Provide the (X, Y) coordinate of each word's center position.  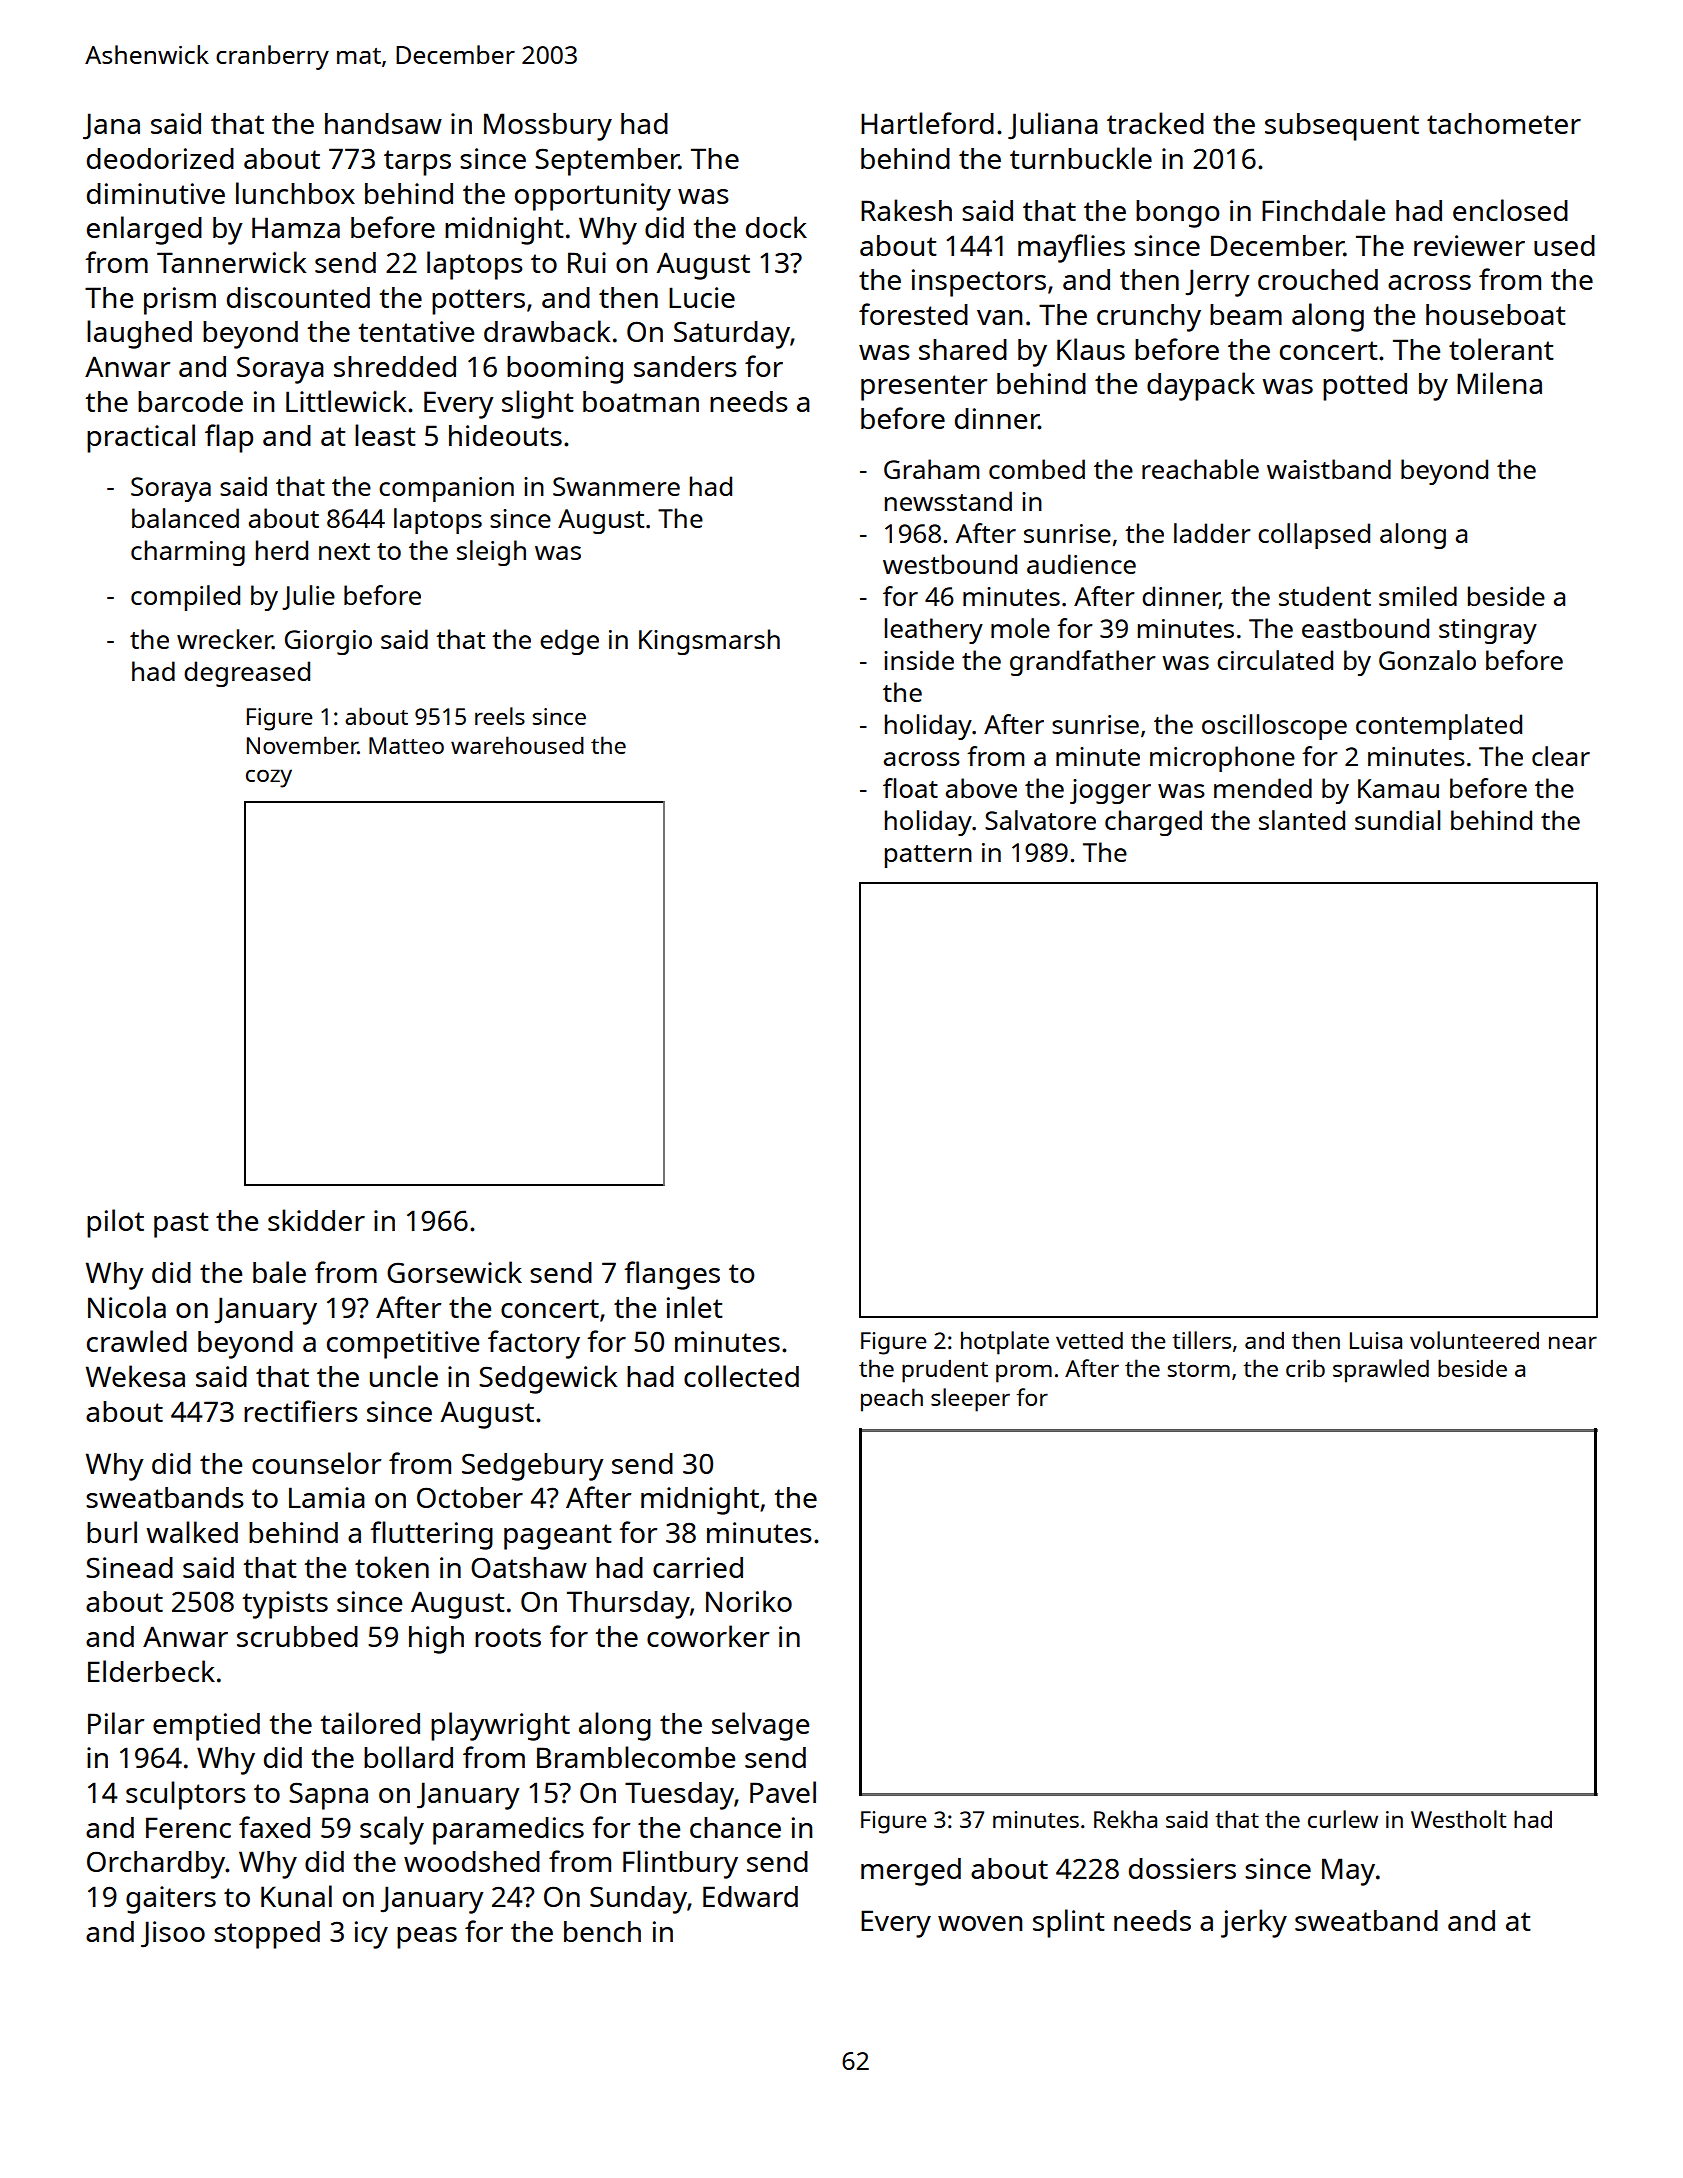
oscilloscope (1274, 727)
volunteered (1474, 1340)
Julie (308, 597)
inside (919, 660)
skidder (316, 1220)
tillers (1201, 1340)
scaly (392, 1830)
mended (1263, 788)
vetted (1089, 1340)
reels (500, 716)
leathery (934, 631)
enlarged (144, 230)
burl (112, 1532)
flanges (672, 1275)
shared (963, 349)
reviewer (1469, 245)
